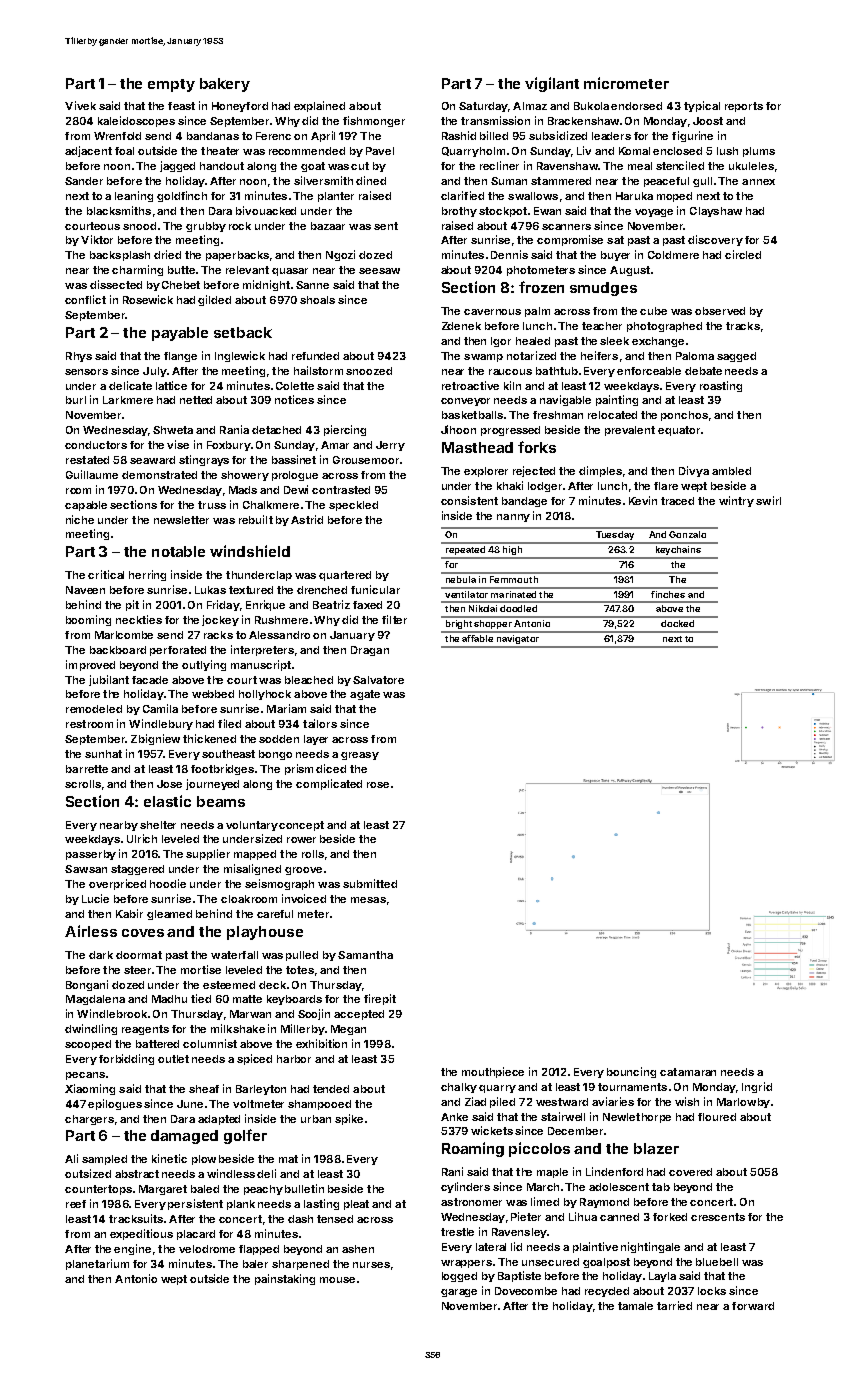  Describe the element at coordinates (80, 105) in the screenshot. I see `Vivek` at that location.
